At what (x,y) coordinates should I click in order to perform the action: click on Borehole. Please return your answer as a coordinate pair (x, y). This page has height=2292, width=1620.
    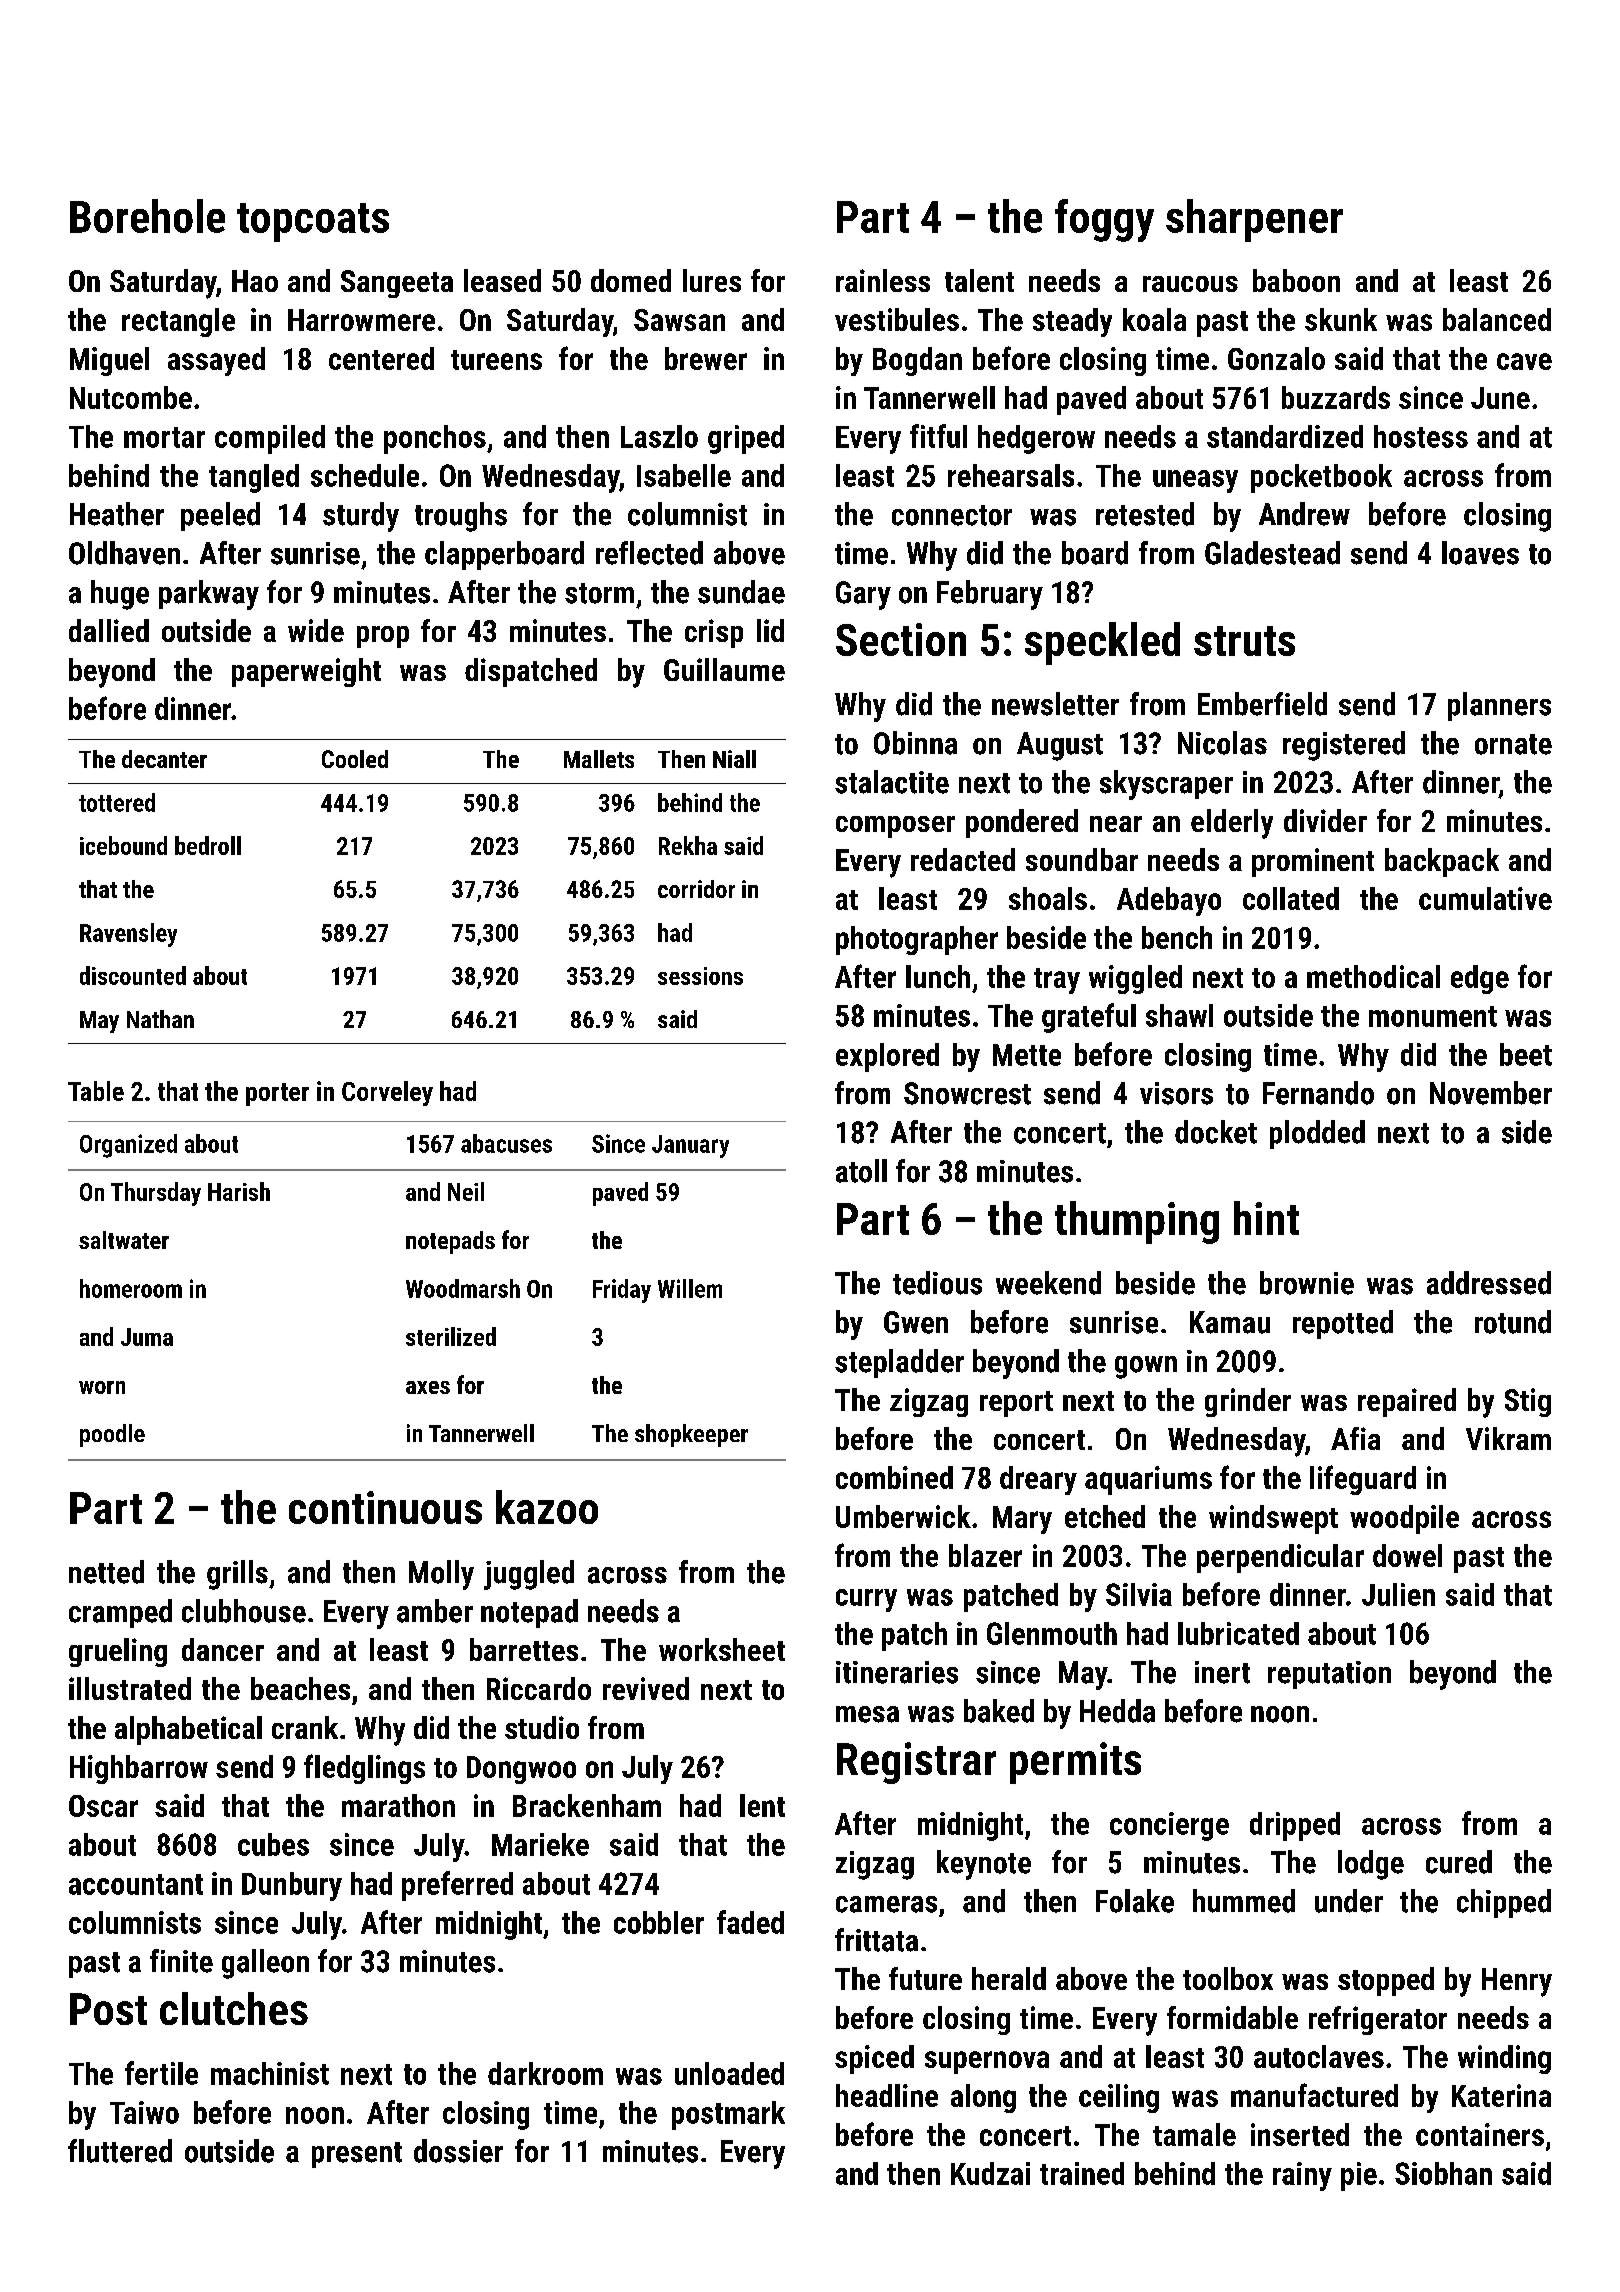
    Looking at the image, I should click on (147, 216).
